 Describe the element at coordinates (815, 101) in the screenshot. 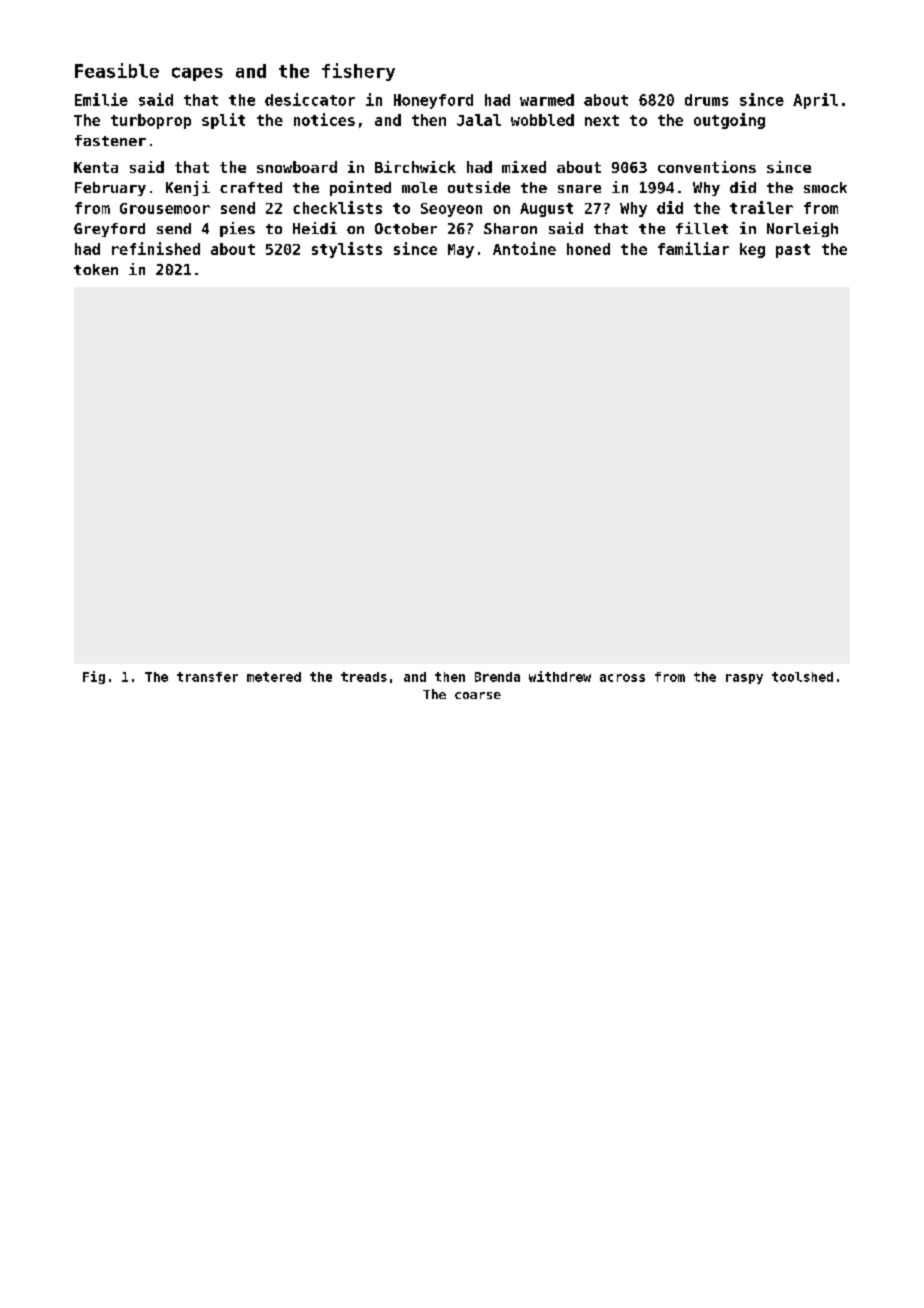

I see `April` at that location.
